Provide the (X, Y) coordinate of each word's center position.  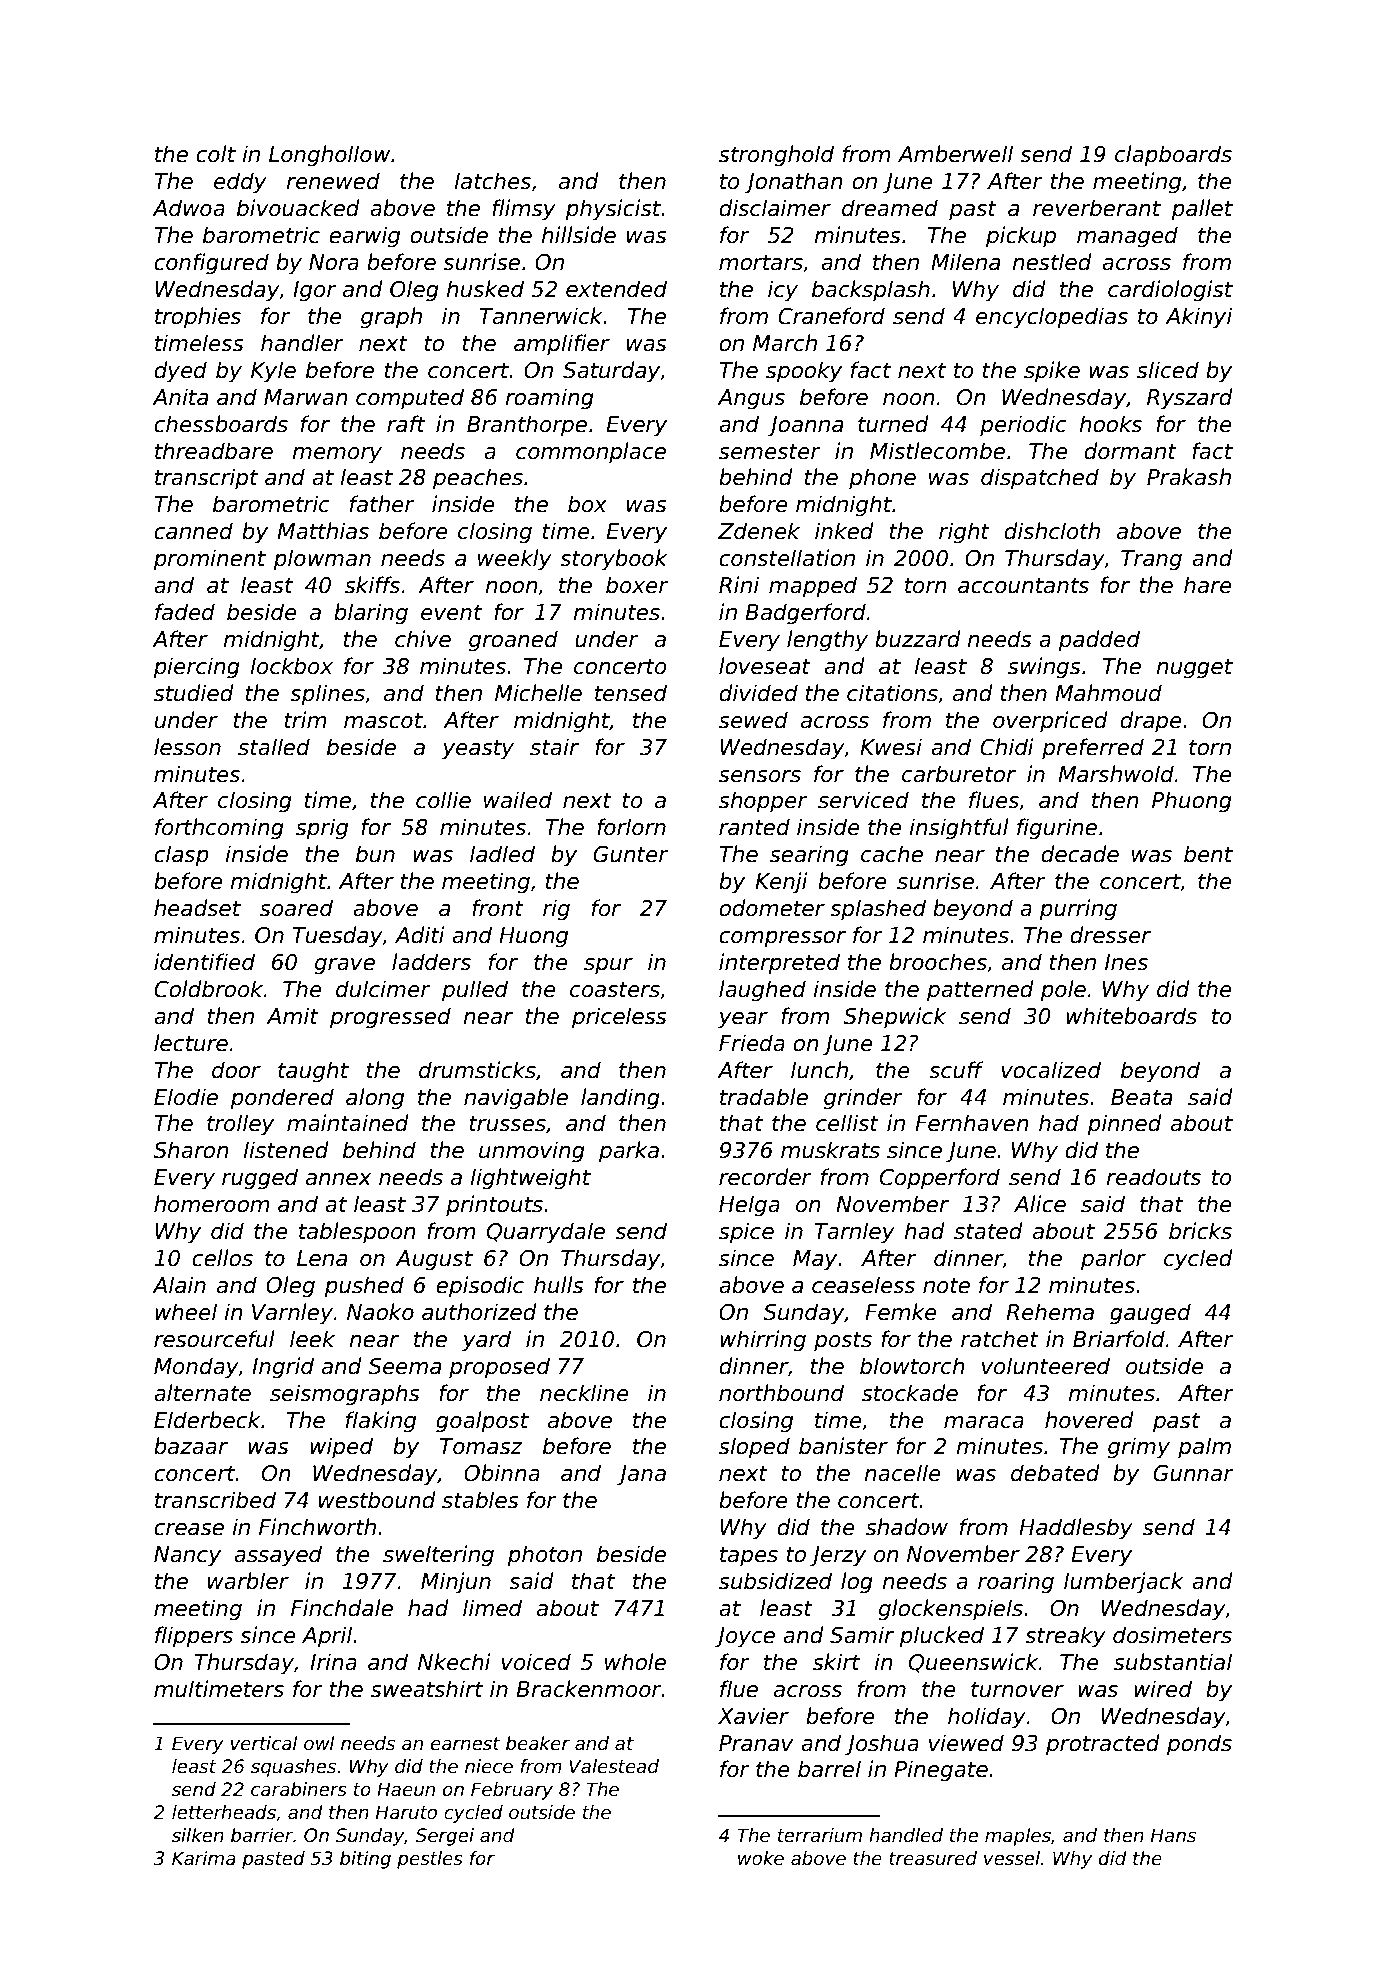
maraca (984, 1422)
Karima (204, 1858)
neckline (584, 1393)
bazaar (191, 1446)
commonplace (591, 453)
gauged (1150, 1314)
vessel (1012, 1858)
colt (216, 154)
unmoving (532, 1152)
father (382, 504)
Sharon (191, 1150)
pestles (430, 1860)
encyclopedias (1052, 318)
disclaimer (775, 208)
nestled (1052, 262)
